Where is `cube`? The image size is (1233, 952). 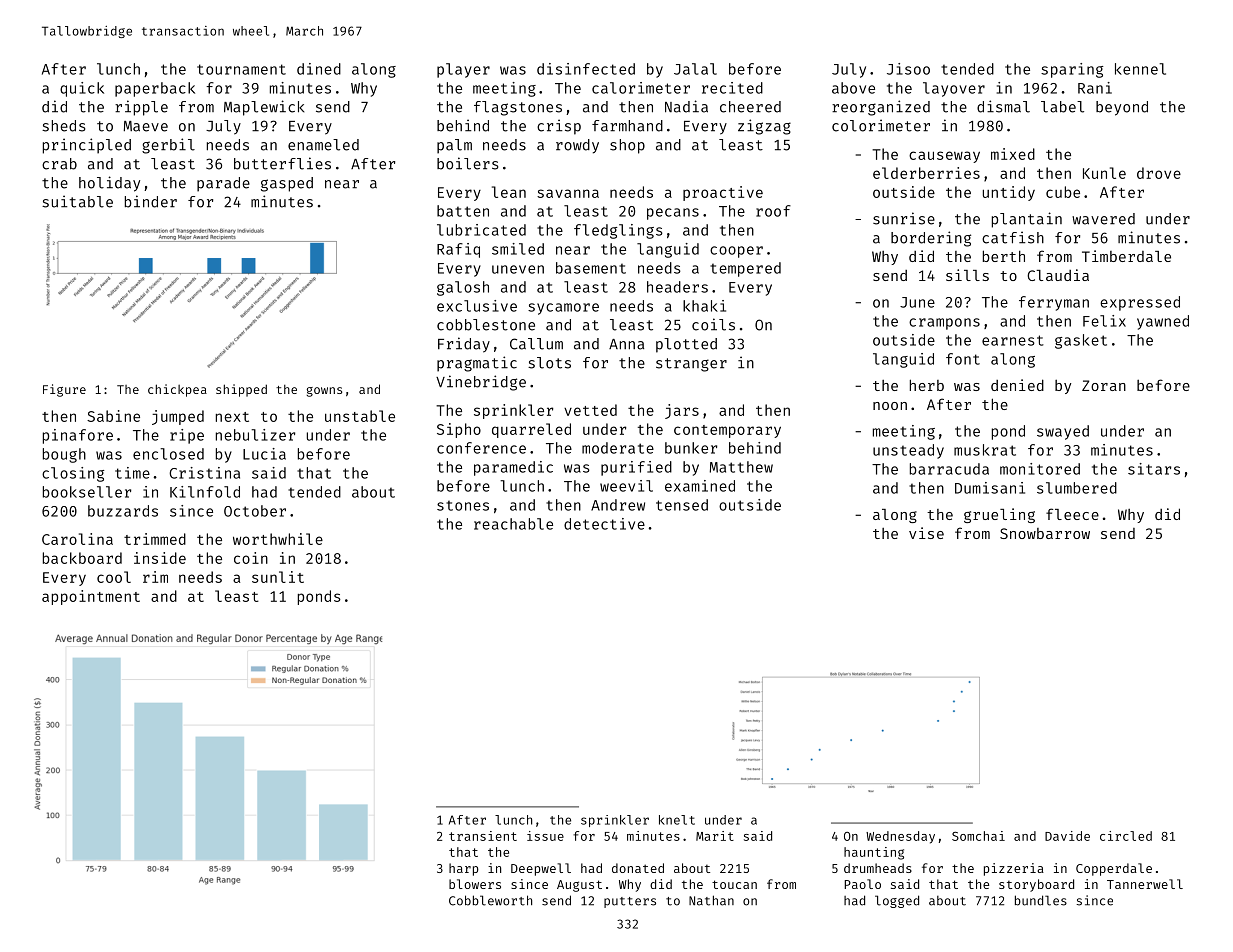 cube is located at coordinates (1063, 192).
